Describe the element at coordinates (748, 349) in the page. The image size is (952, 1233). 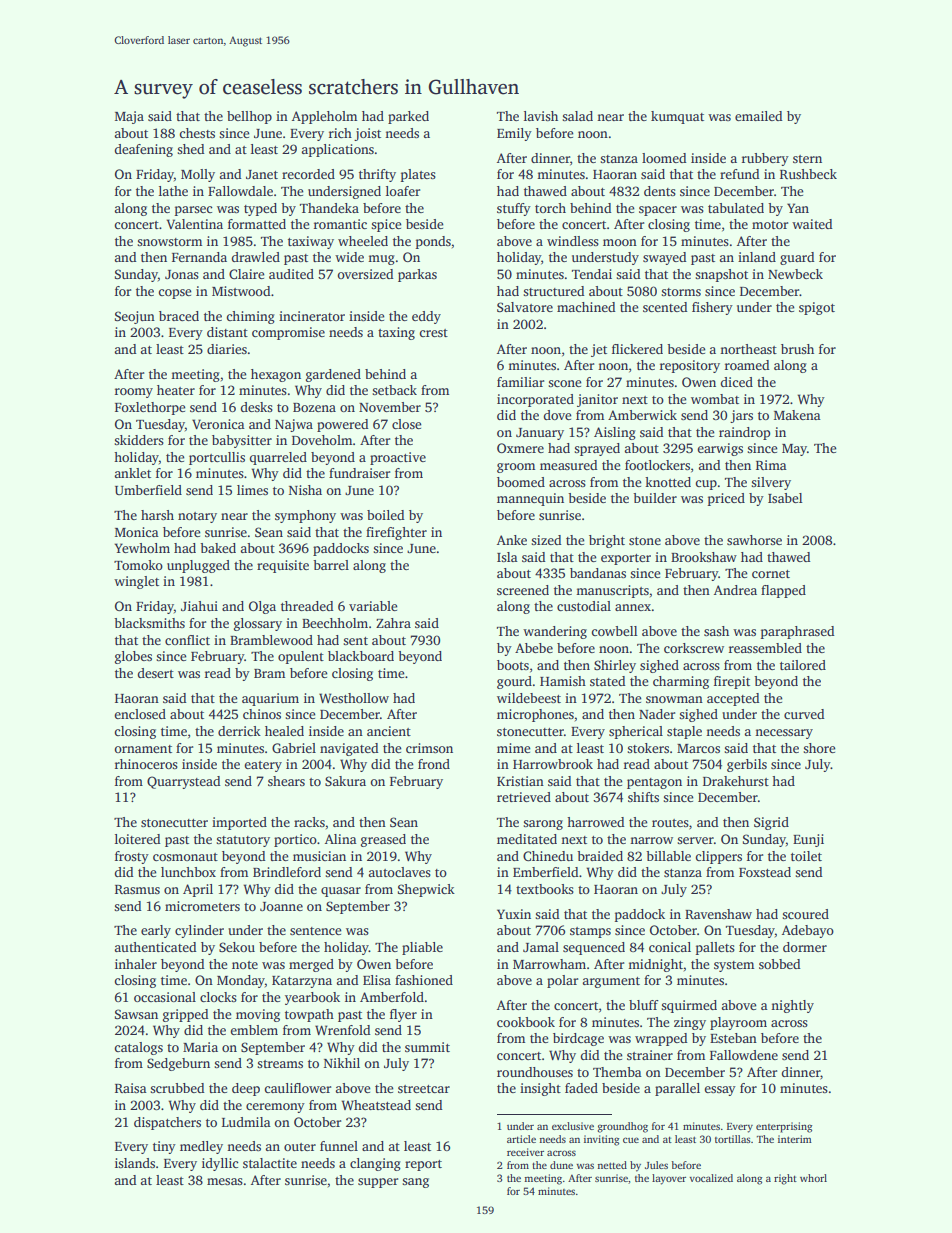
I see `northeast` at that location.
